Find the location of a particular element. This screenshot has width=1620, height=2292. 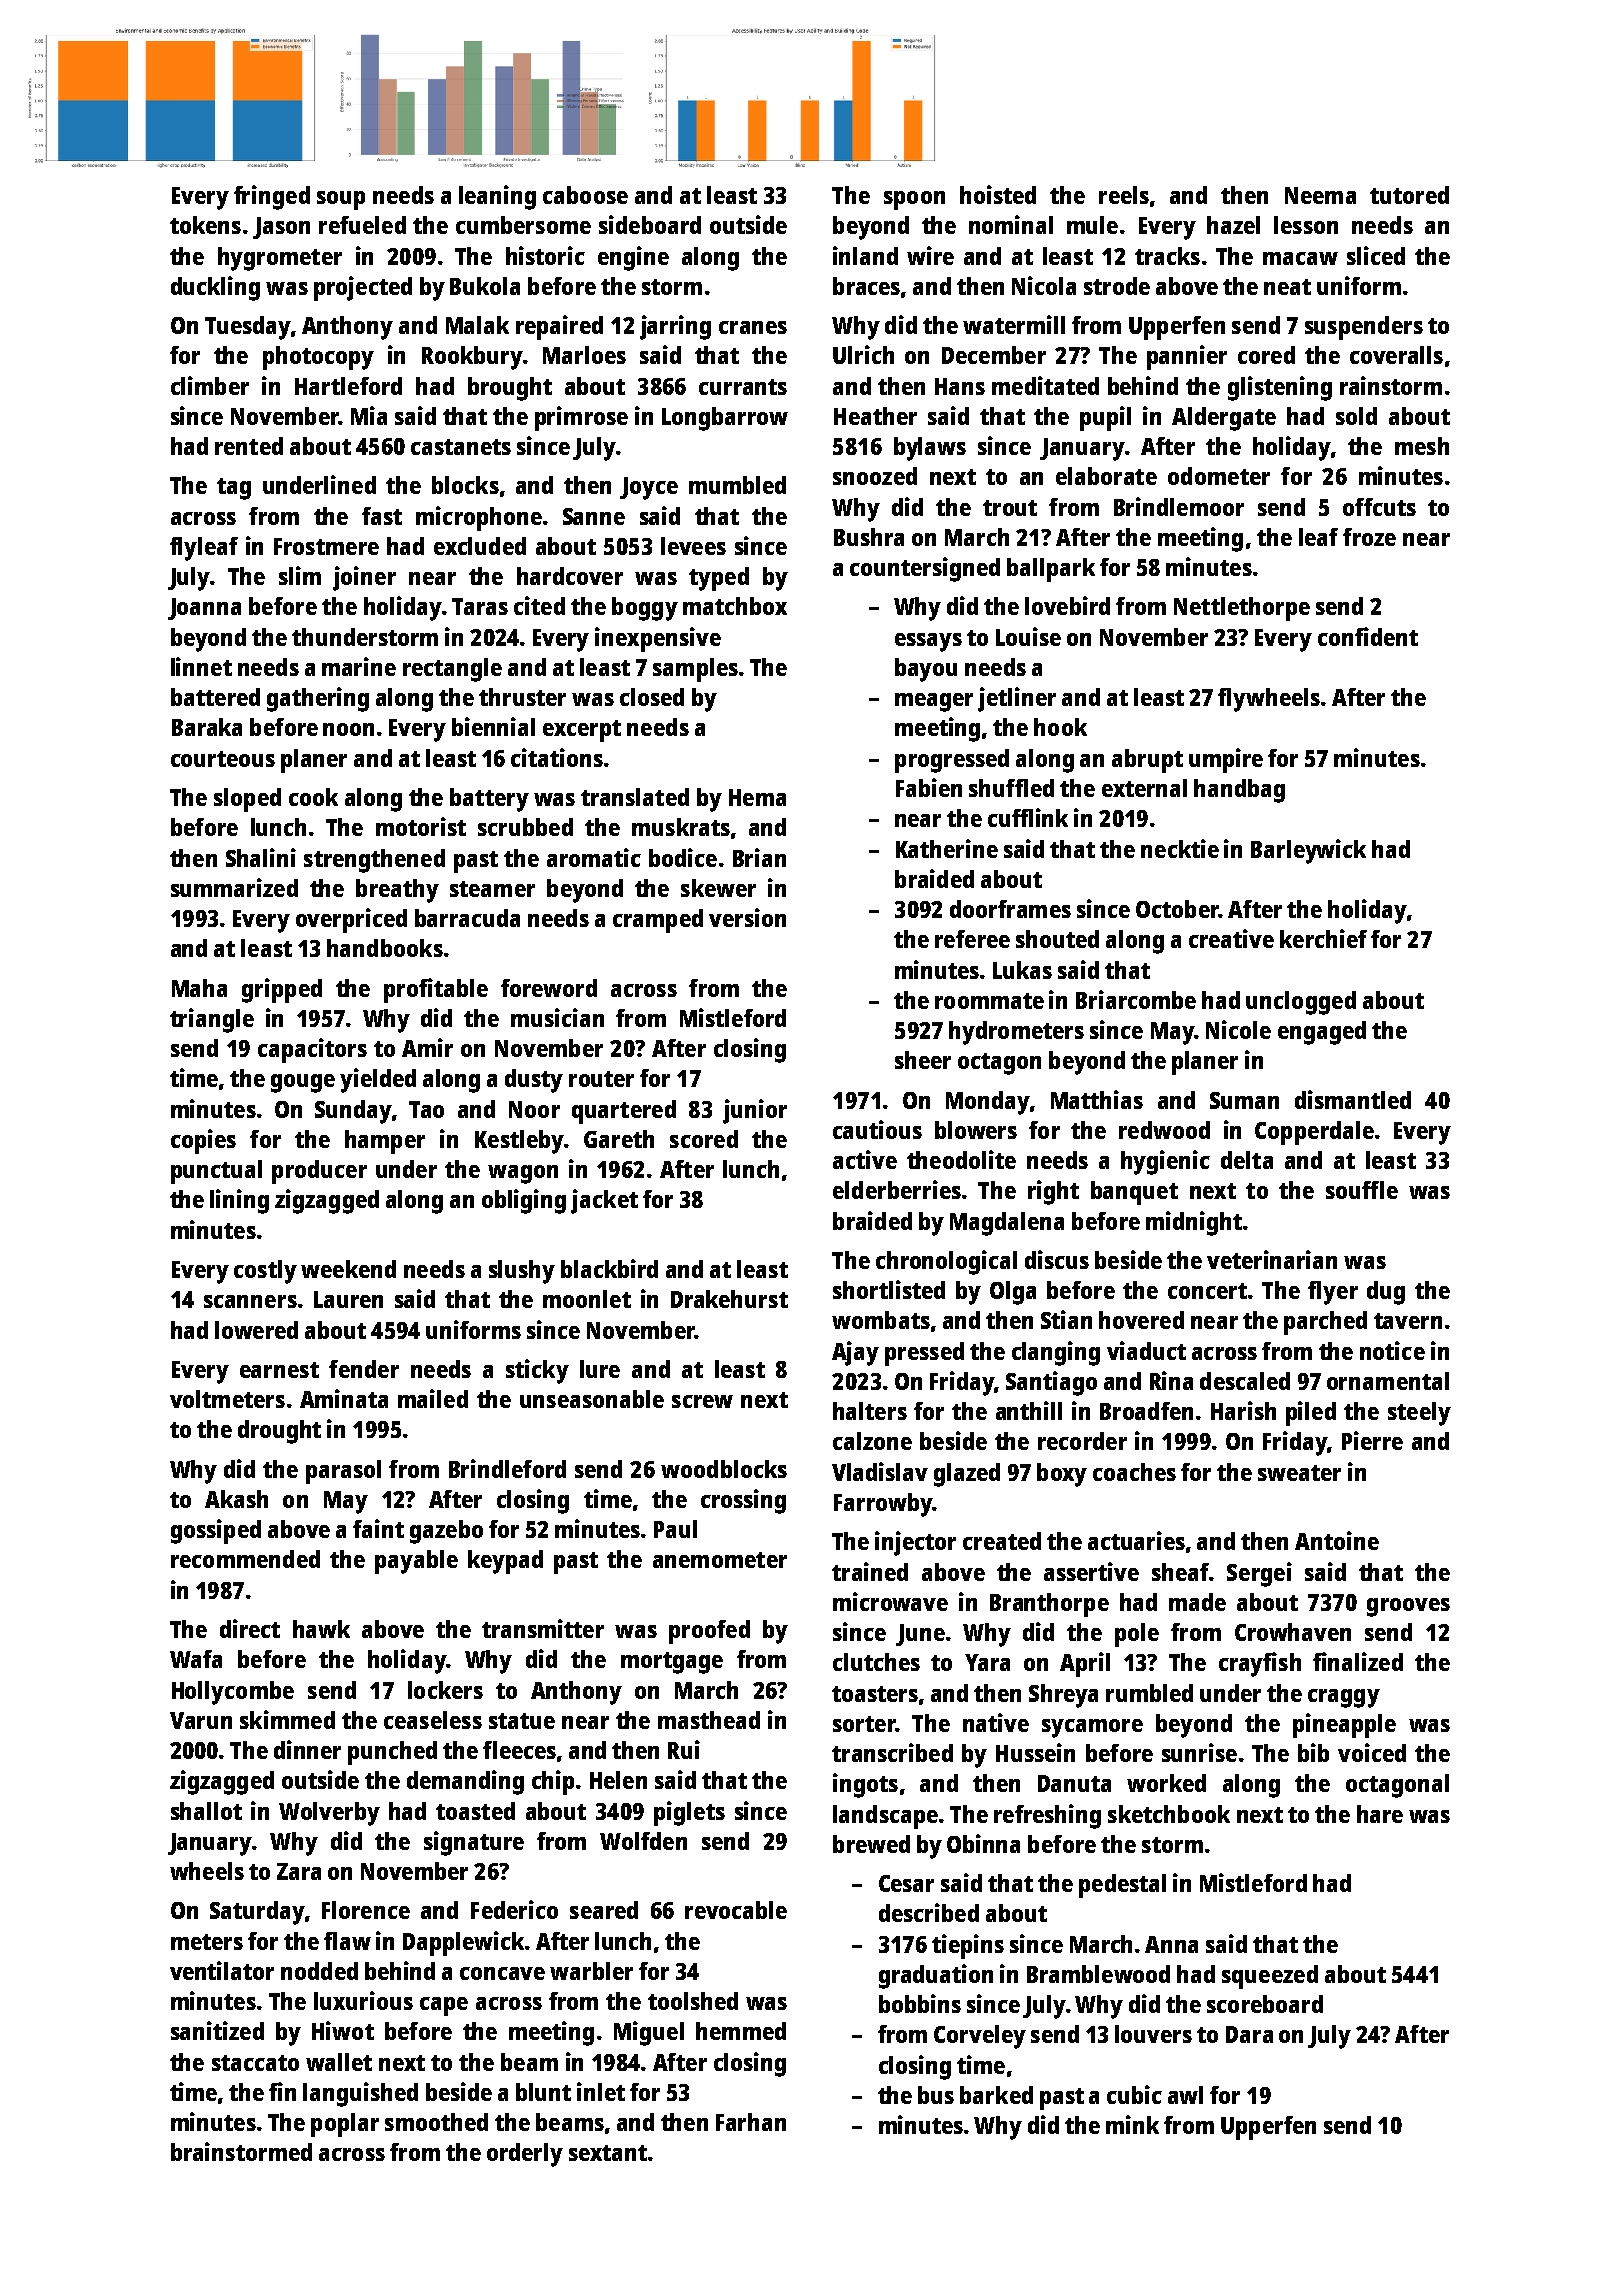

Fabien is located at coordinates (929, 787).
